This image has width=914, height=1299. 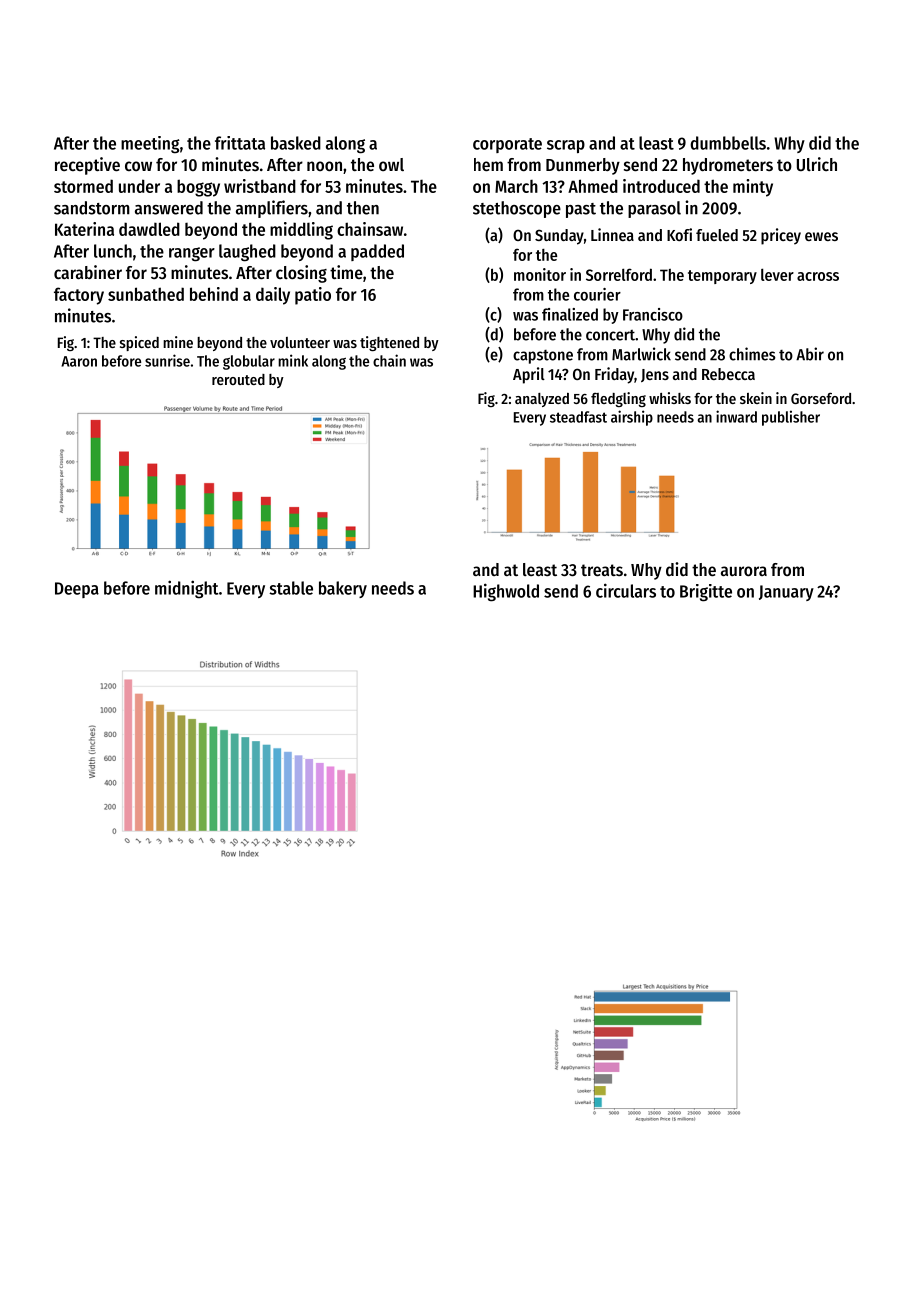 What do you see at coordinates (247, 253) in the image?
I see `laughed` at bounding box center [247, 253].
